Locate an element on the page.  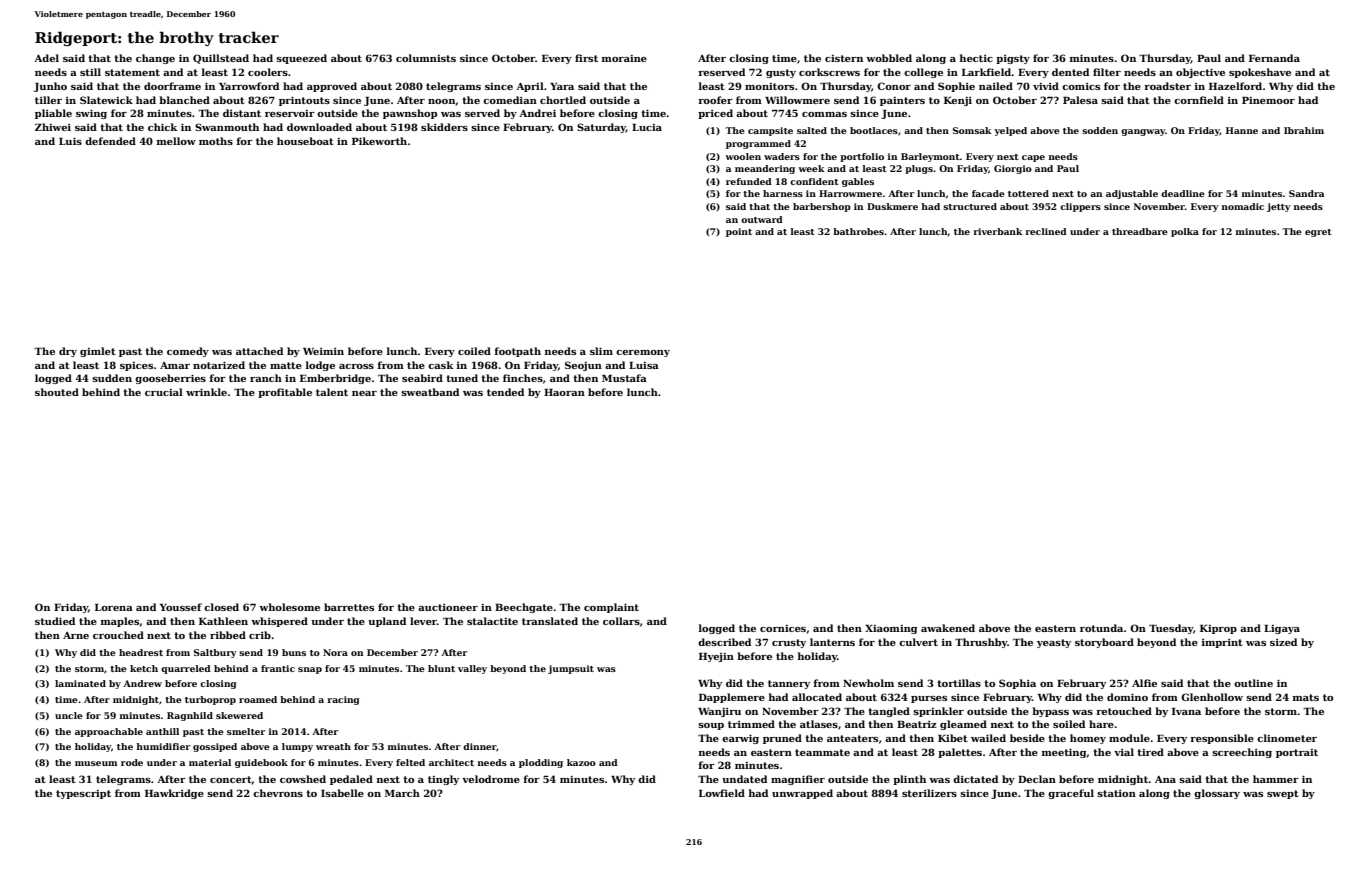
Kiprop is located at coordinates (1218, 629).
